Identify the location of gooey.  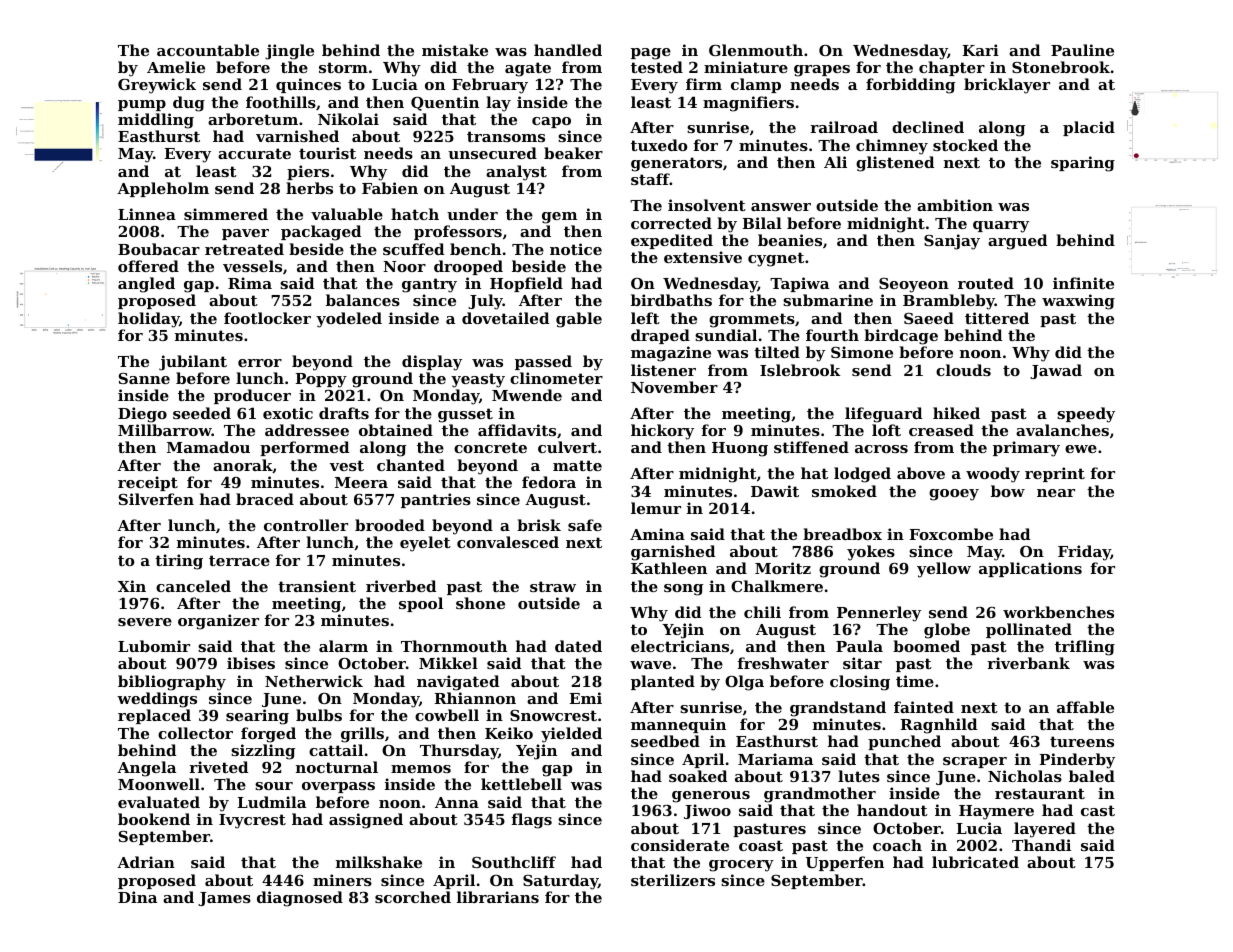
(954, 495).
